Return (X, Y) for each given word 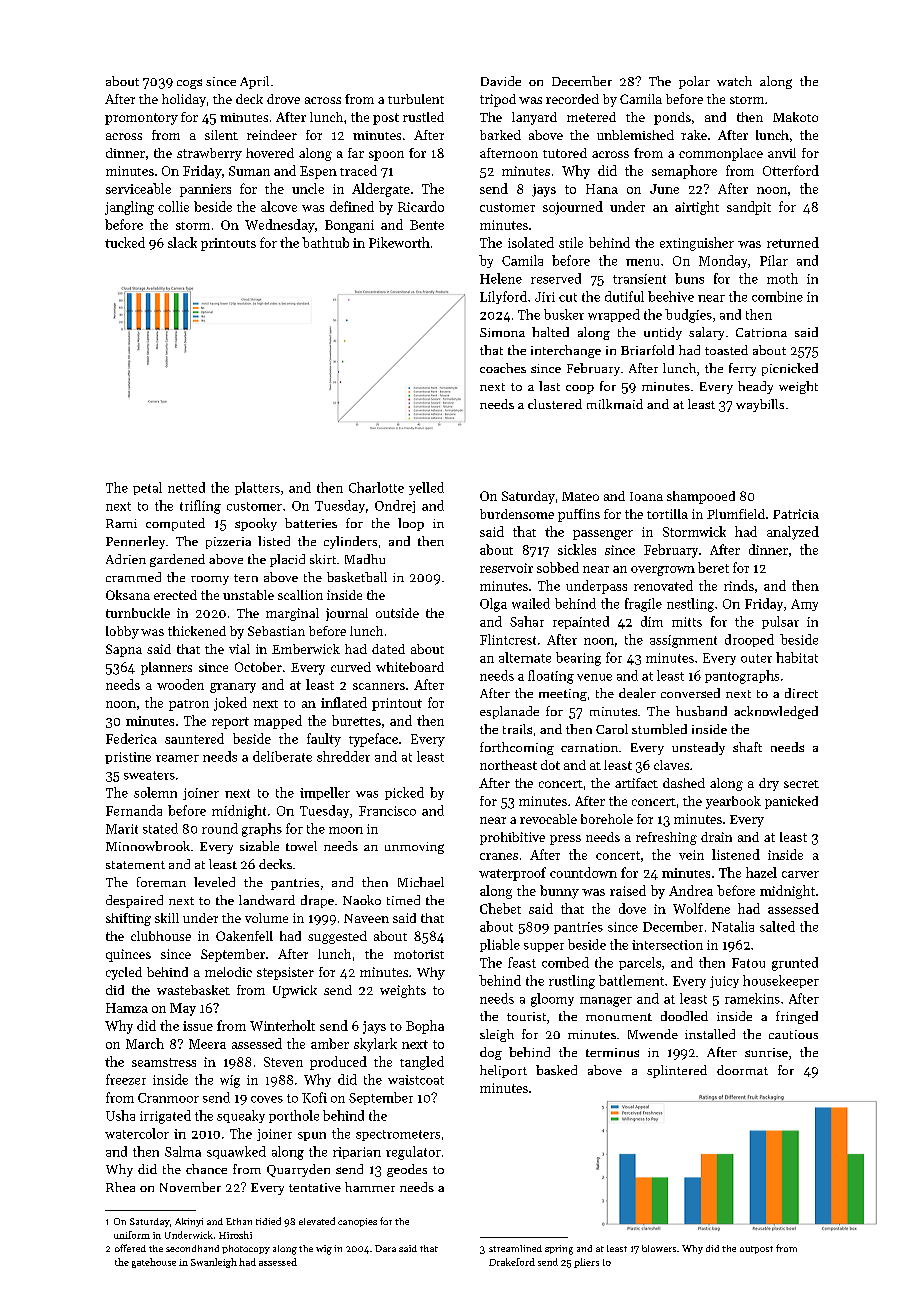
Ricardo (421, 206)
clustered (555, 404)
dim (652, 621)
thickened (197, 631)
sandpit (749, 208)
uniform (132, 1235)
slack (182, 242)
